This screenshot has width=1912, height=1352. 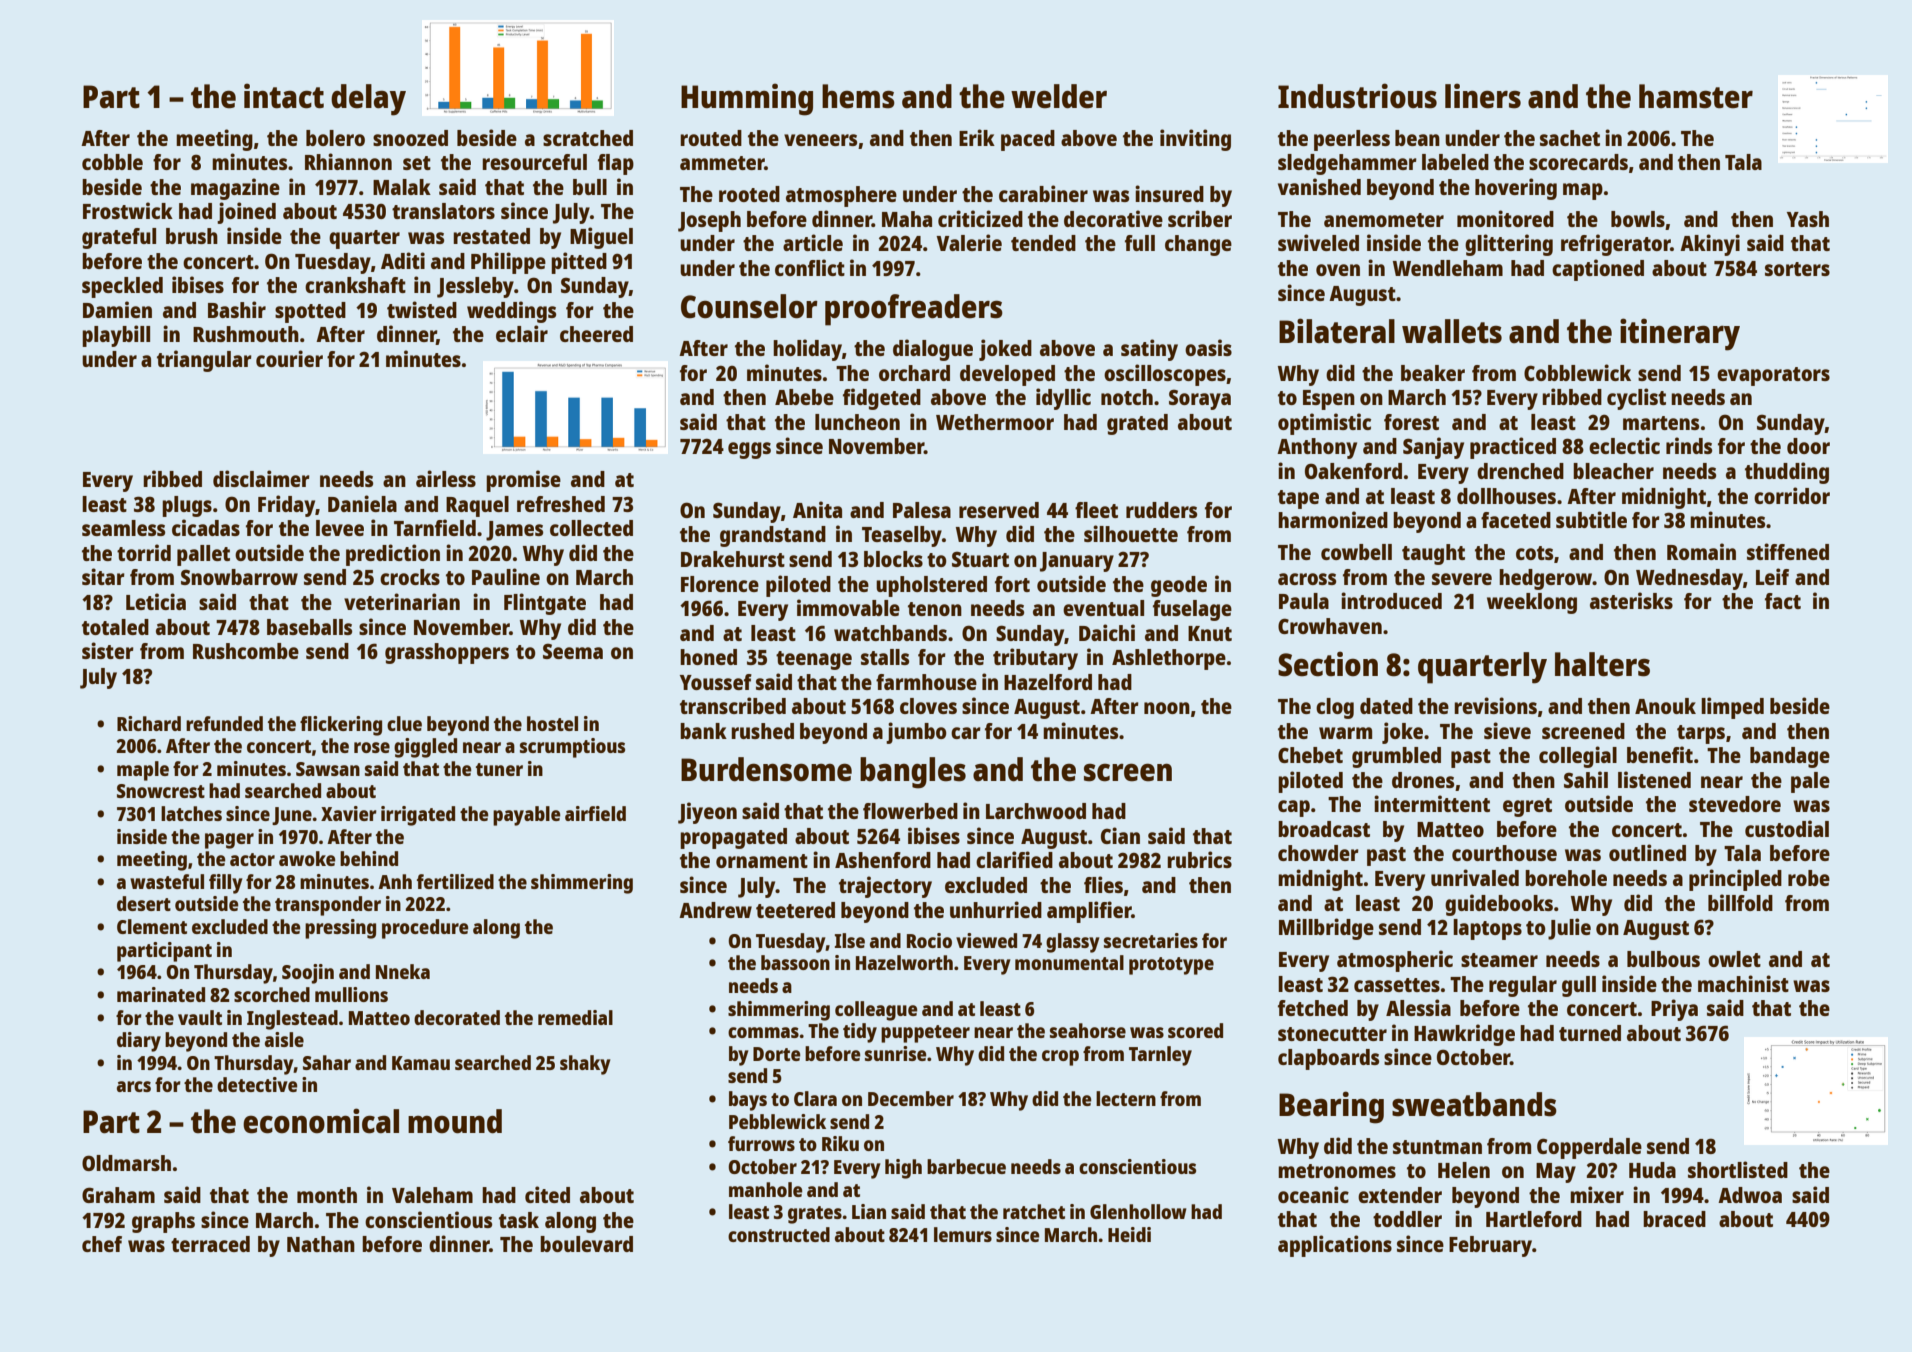 What do you see at coordinates (1129, 1234) in the screenshot?
I see `Heidi` at bounding box center [1129, 1234].
